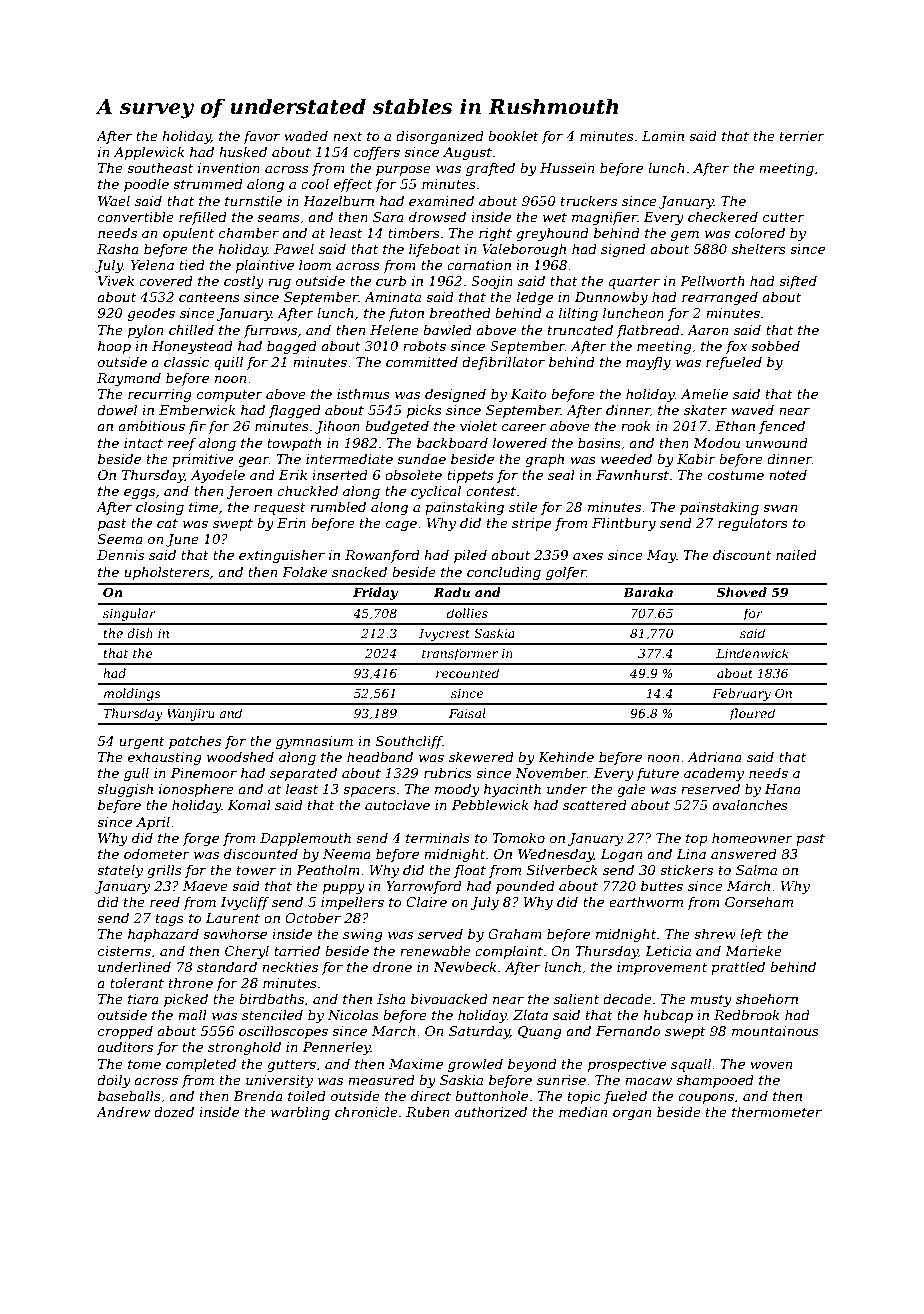 Image resolution: width=924 pixels, height=1314 pixels. I want to click on Kehinde, so click(566, 757).
